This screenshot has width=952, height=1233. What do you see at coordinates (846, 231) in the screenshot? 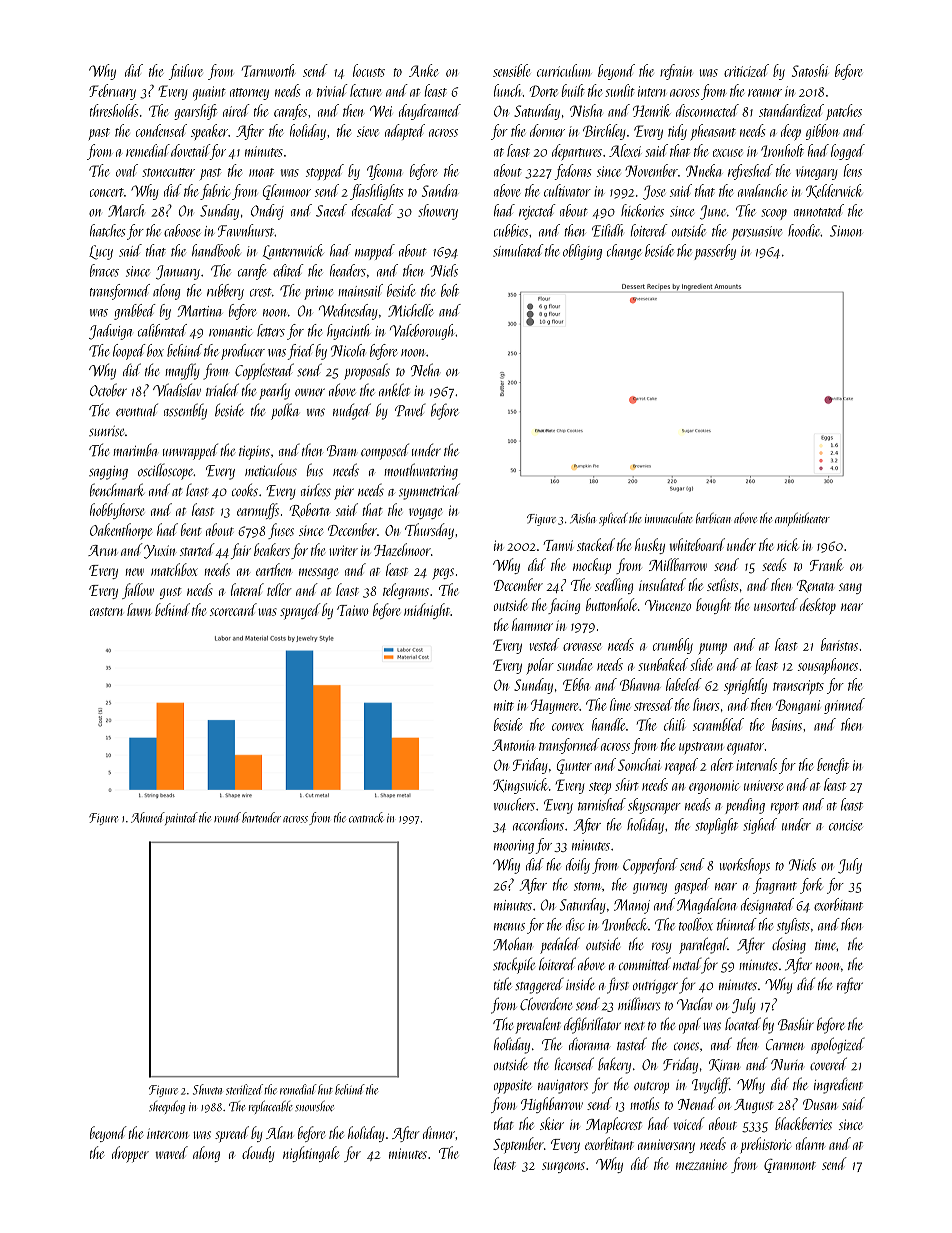
I see `Simon` at bounding box center [846, 231].
